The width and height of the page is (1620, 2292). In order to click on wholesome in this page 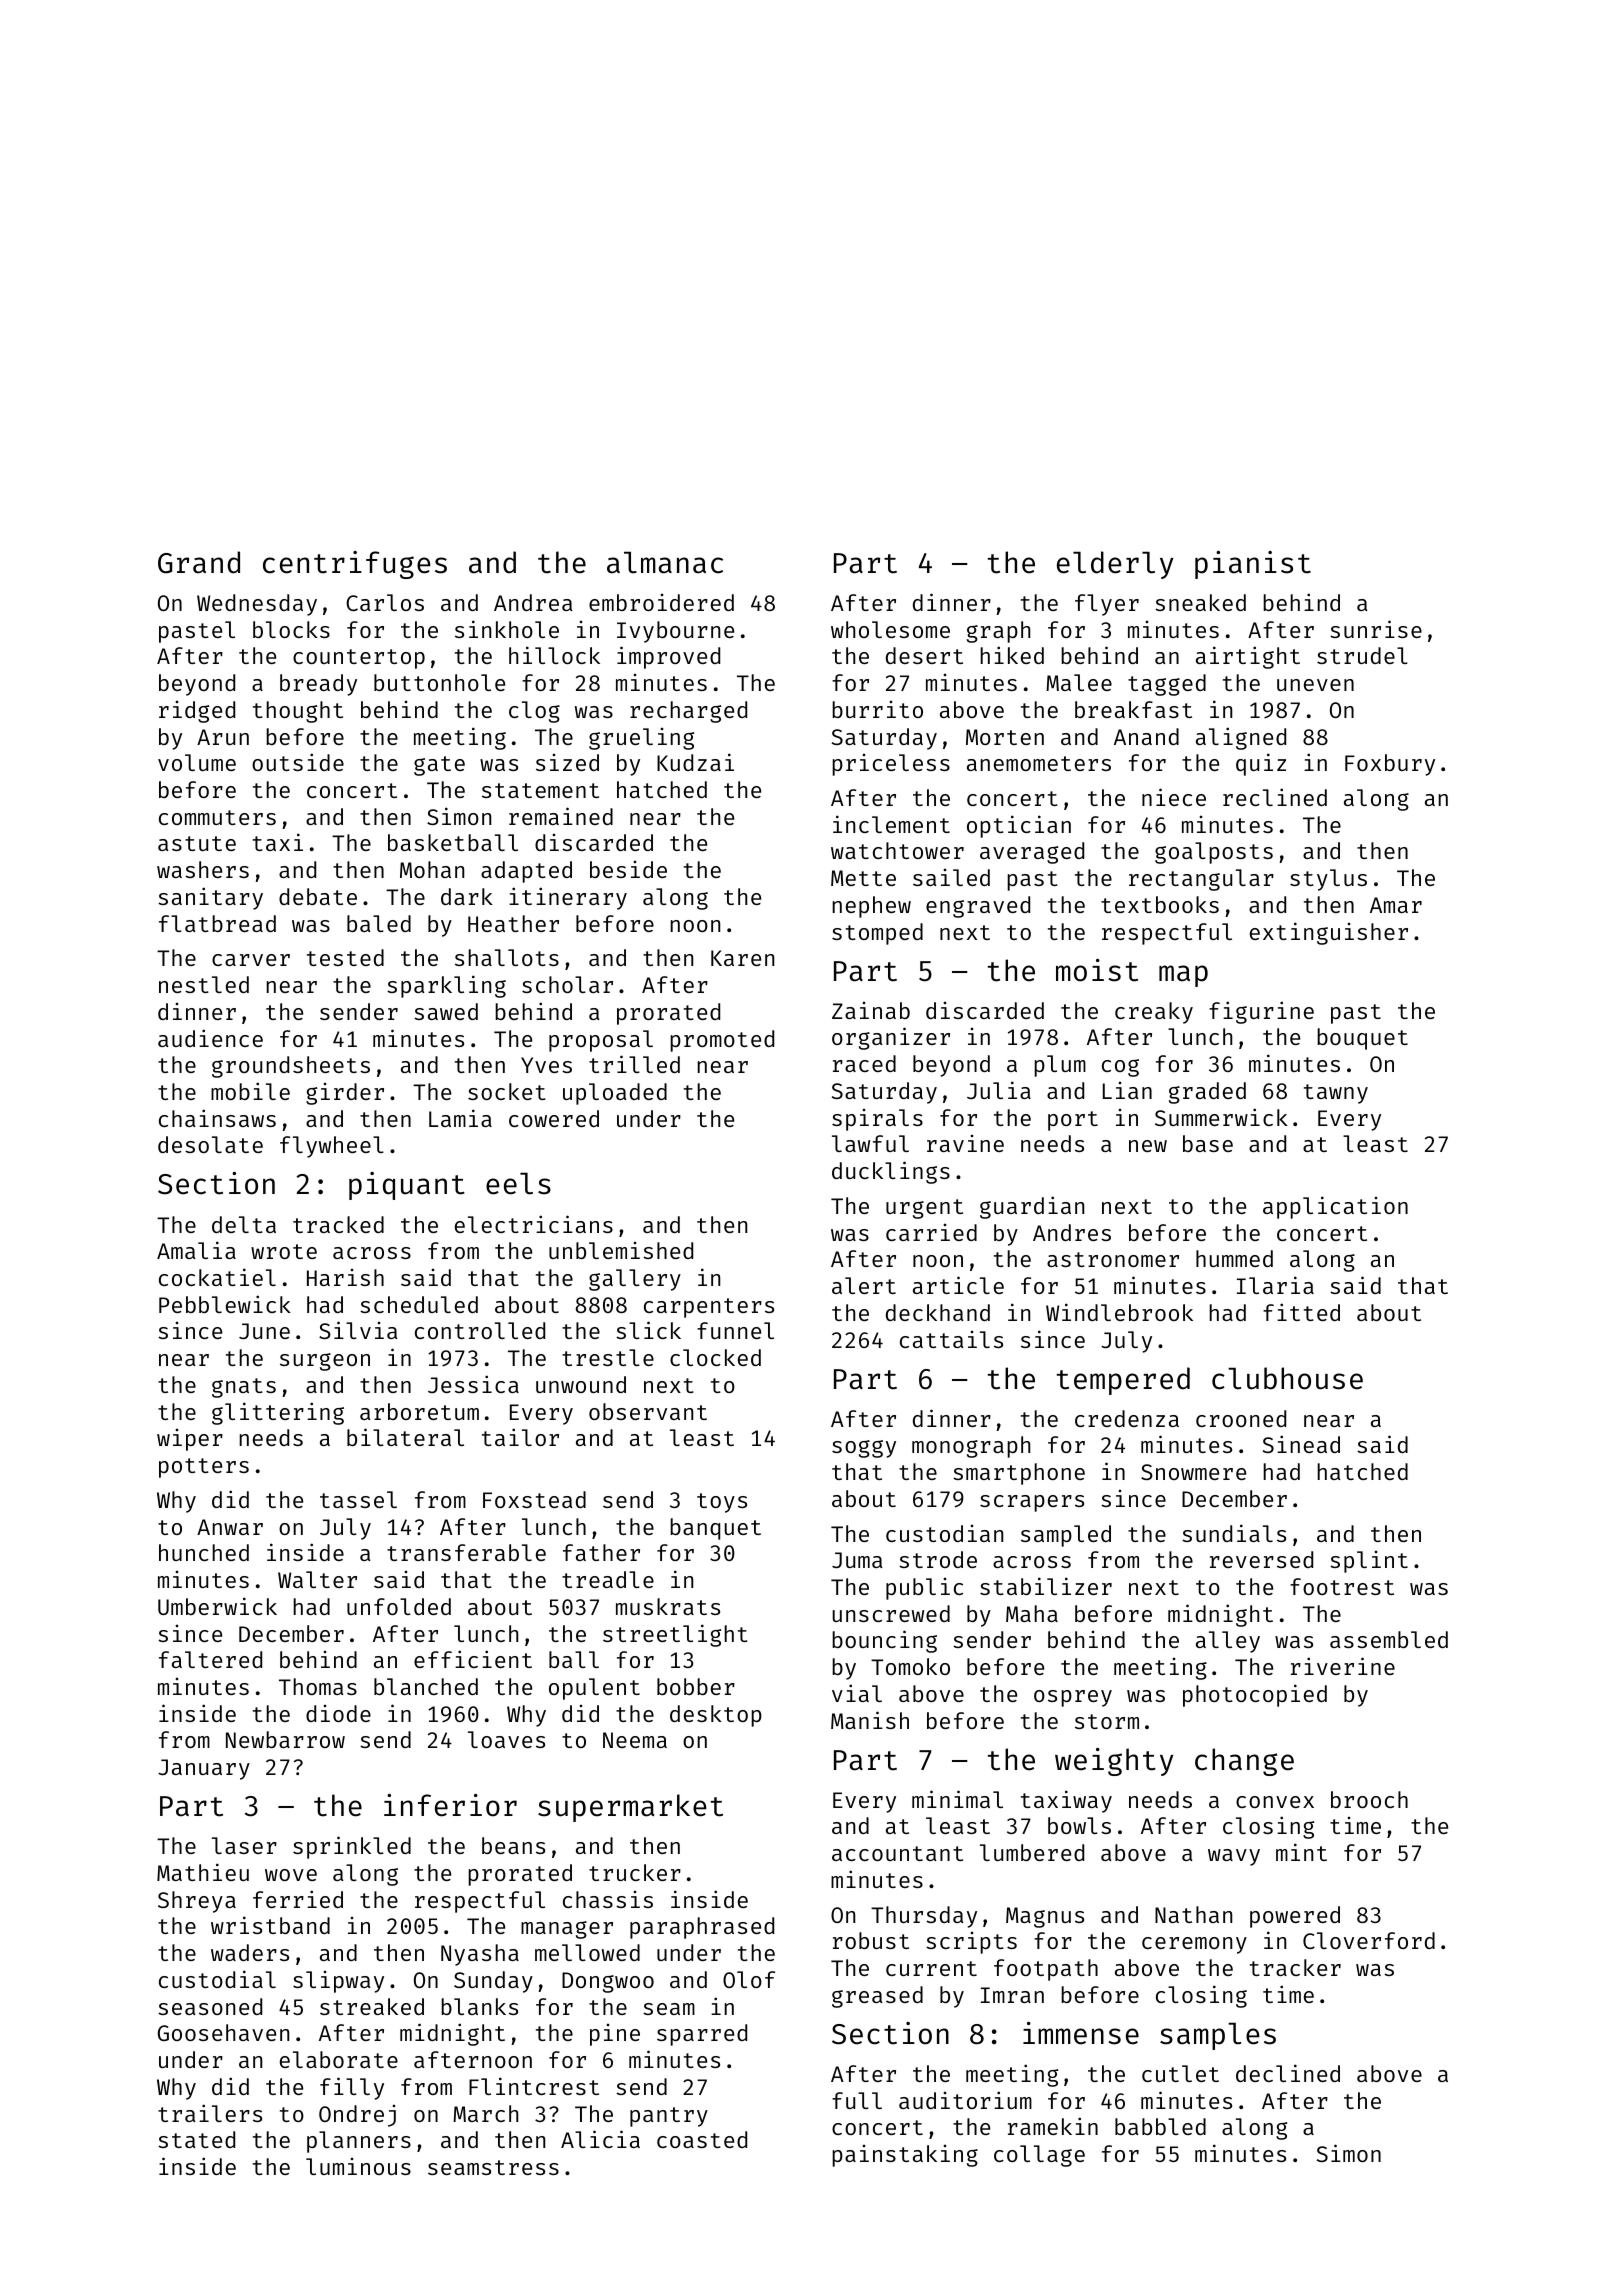, I will do `click(890, 629)`.
